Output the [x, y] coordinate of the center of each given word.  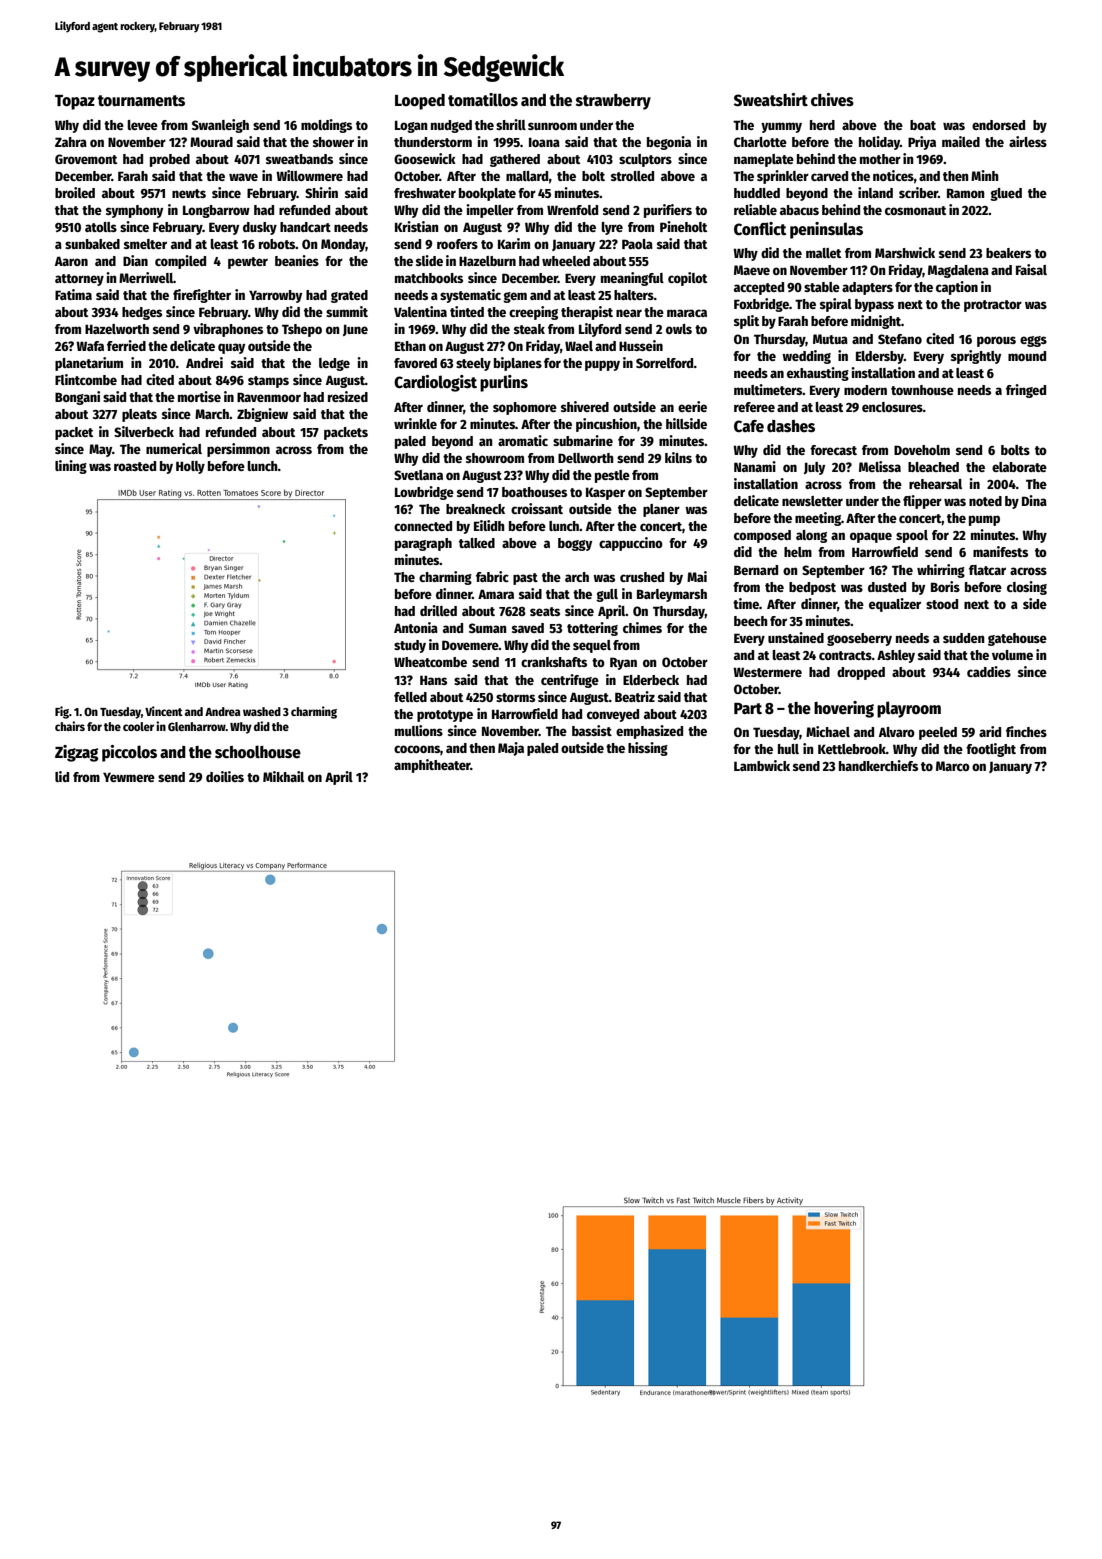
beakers [1008, 253]
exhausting [818, 374]
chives [832, 100]
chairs [70, 726]
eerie [692, 406]
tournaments [141, 100]
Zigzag [76, 753]
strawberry [613, 102]
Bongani [77, 398]
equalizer [895, 605]
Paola [637, 244]
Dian [135, 260]
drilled [438, 610]
